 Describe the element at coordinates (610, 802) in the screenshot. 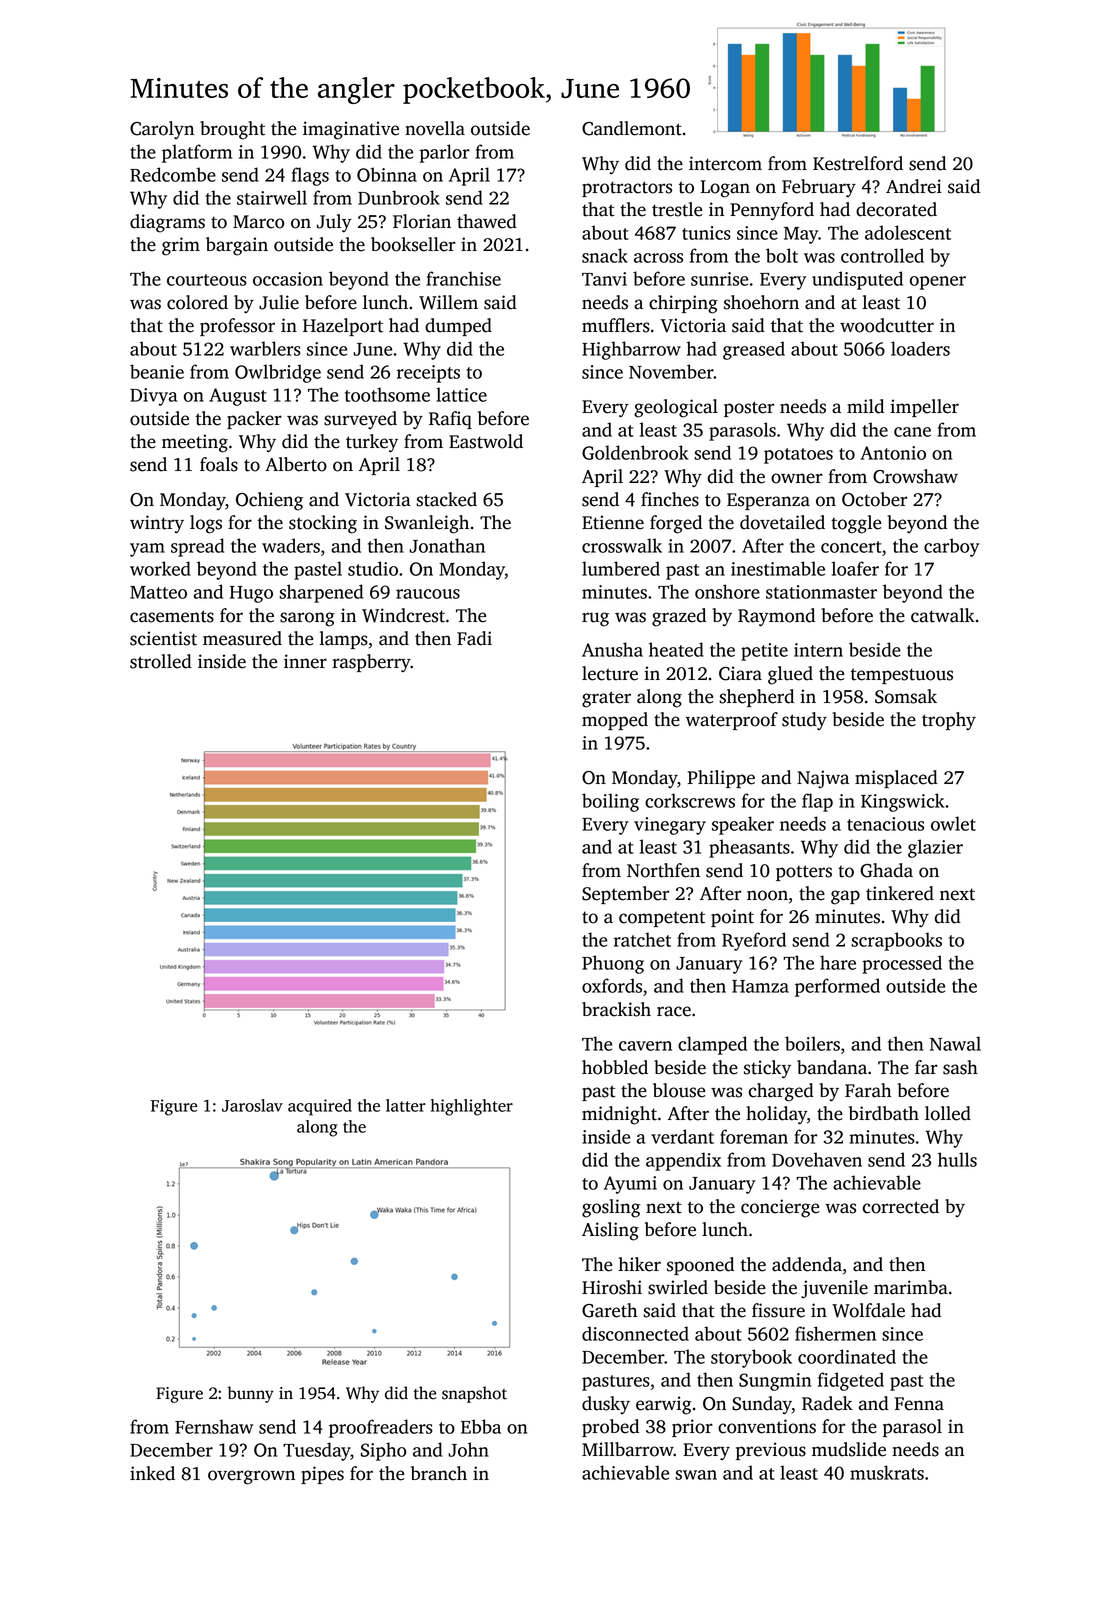

I see `boiling` at that location.
